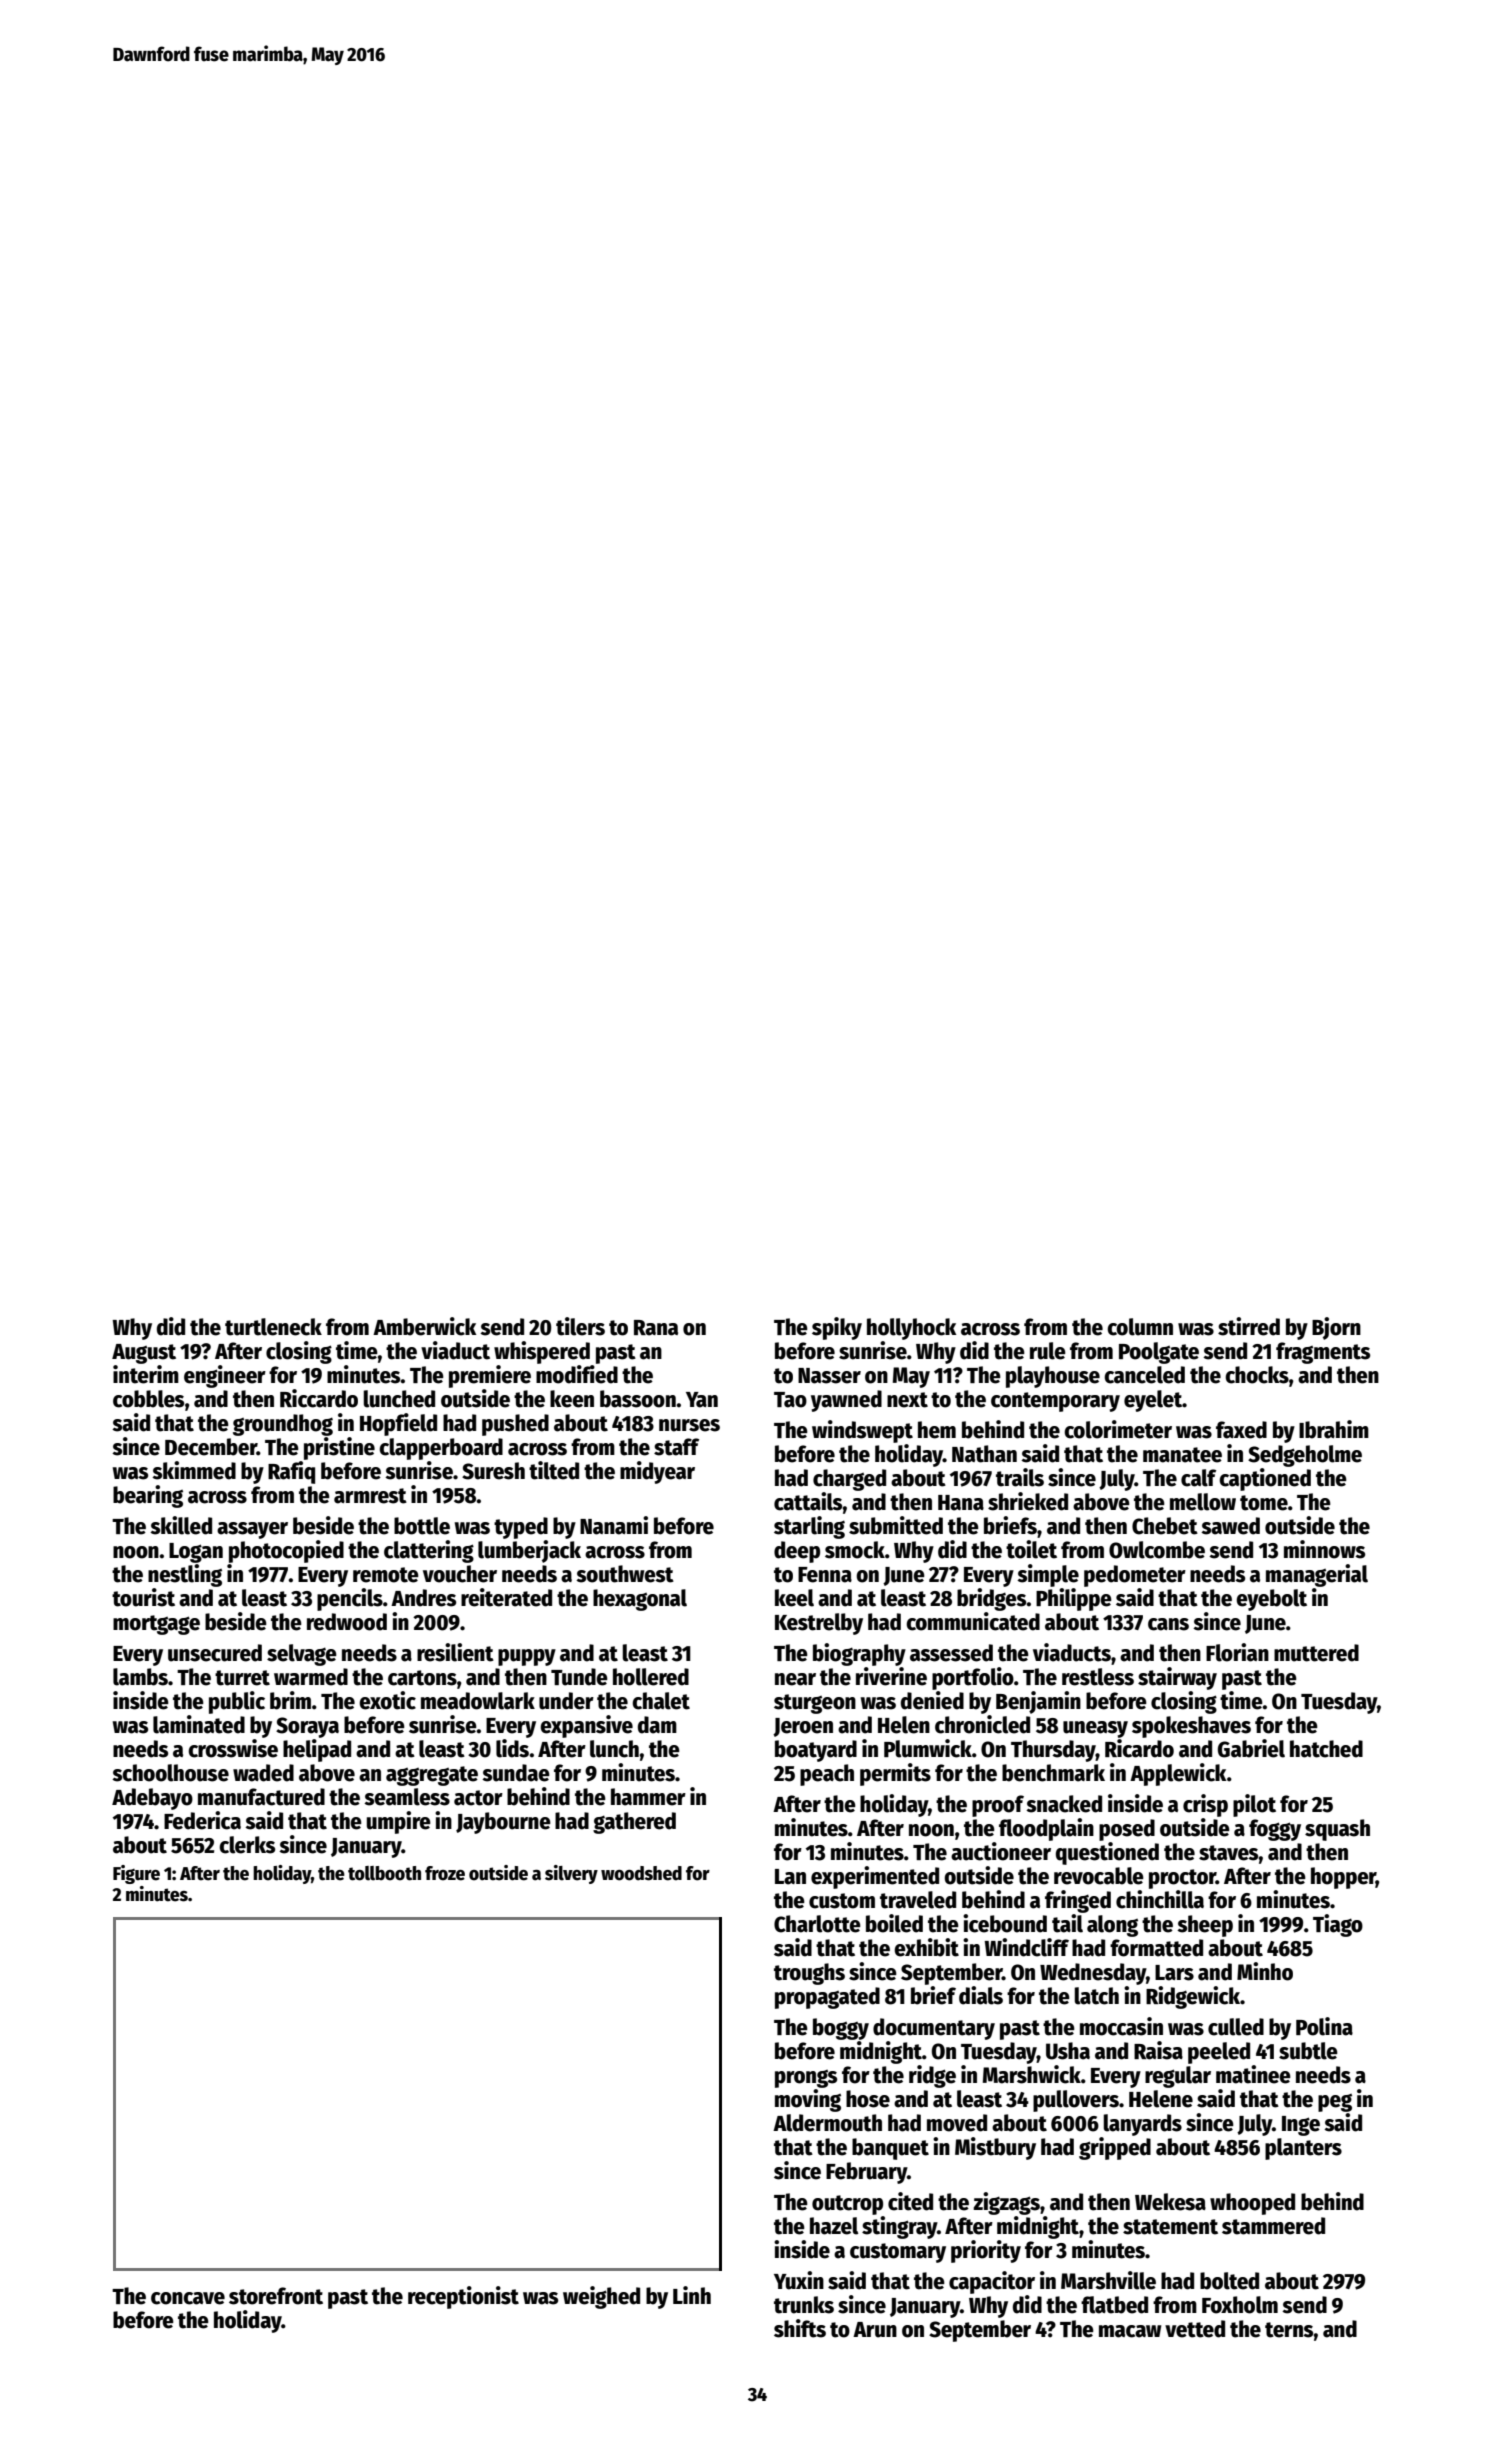 The image size is (1496, 2464). Describe the element at coordinates (803, 1727) in the screenshot. I see `Jeroen` at that location.
